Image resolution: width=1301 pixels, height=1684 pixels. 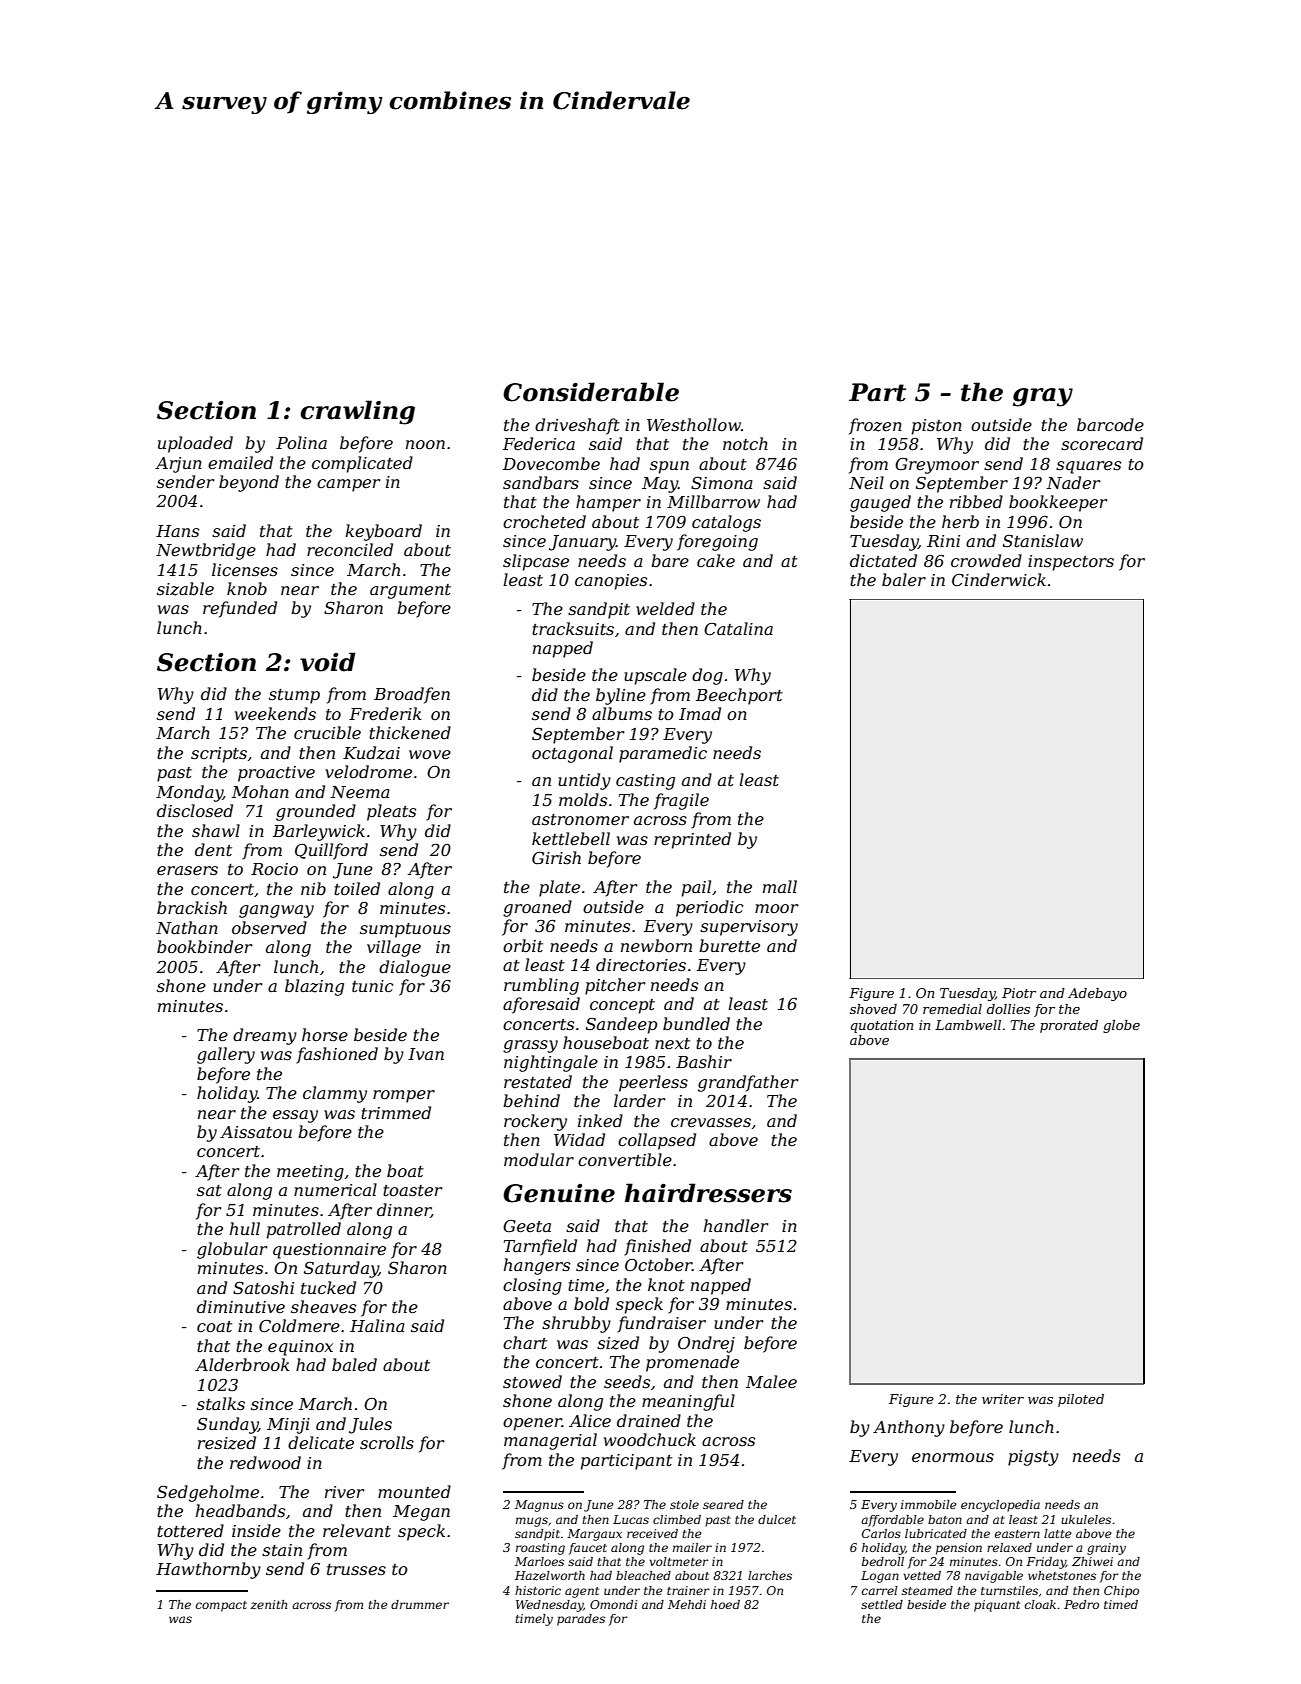 What do you see at coordinates (256, 1132) in the screenshot?
I see `Aissatou` at bounding box center [256, 1132].
